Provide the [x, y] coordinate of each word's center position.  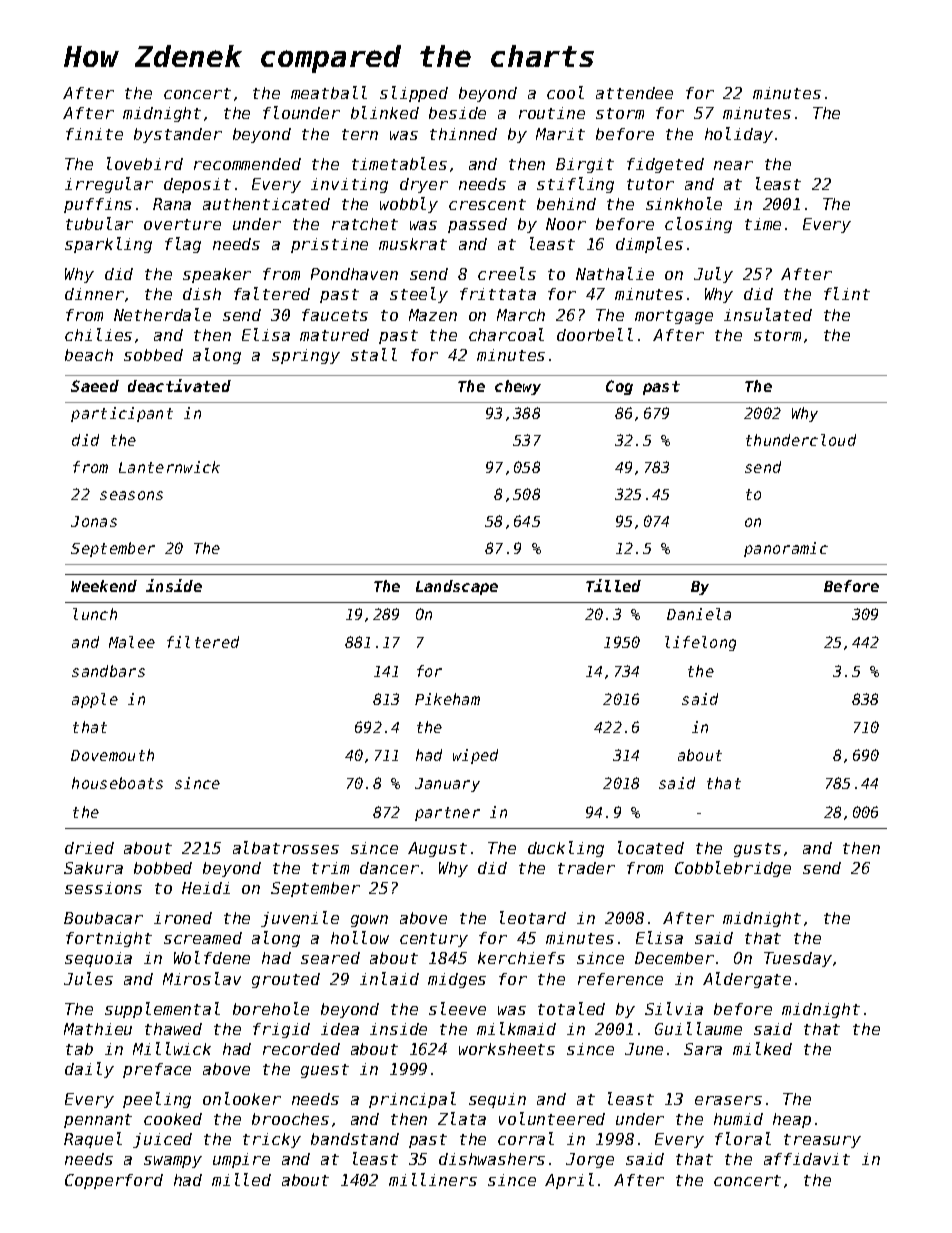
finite [94, 134]
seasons [131, 495]
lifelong [700, 643]
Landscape [457, 587]
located [651, 847]
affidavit [807, 1159]
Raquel [93, 1140]
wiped [475, 756]
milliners [433, 1179]
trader [586, 868]
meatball [329, 92]
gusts [757, 850]
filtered [203, 642]
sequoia [98, 959]
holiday [739, 135]
